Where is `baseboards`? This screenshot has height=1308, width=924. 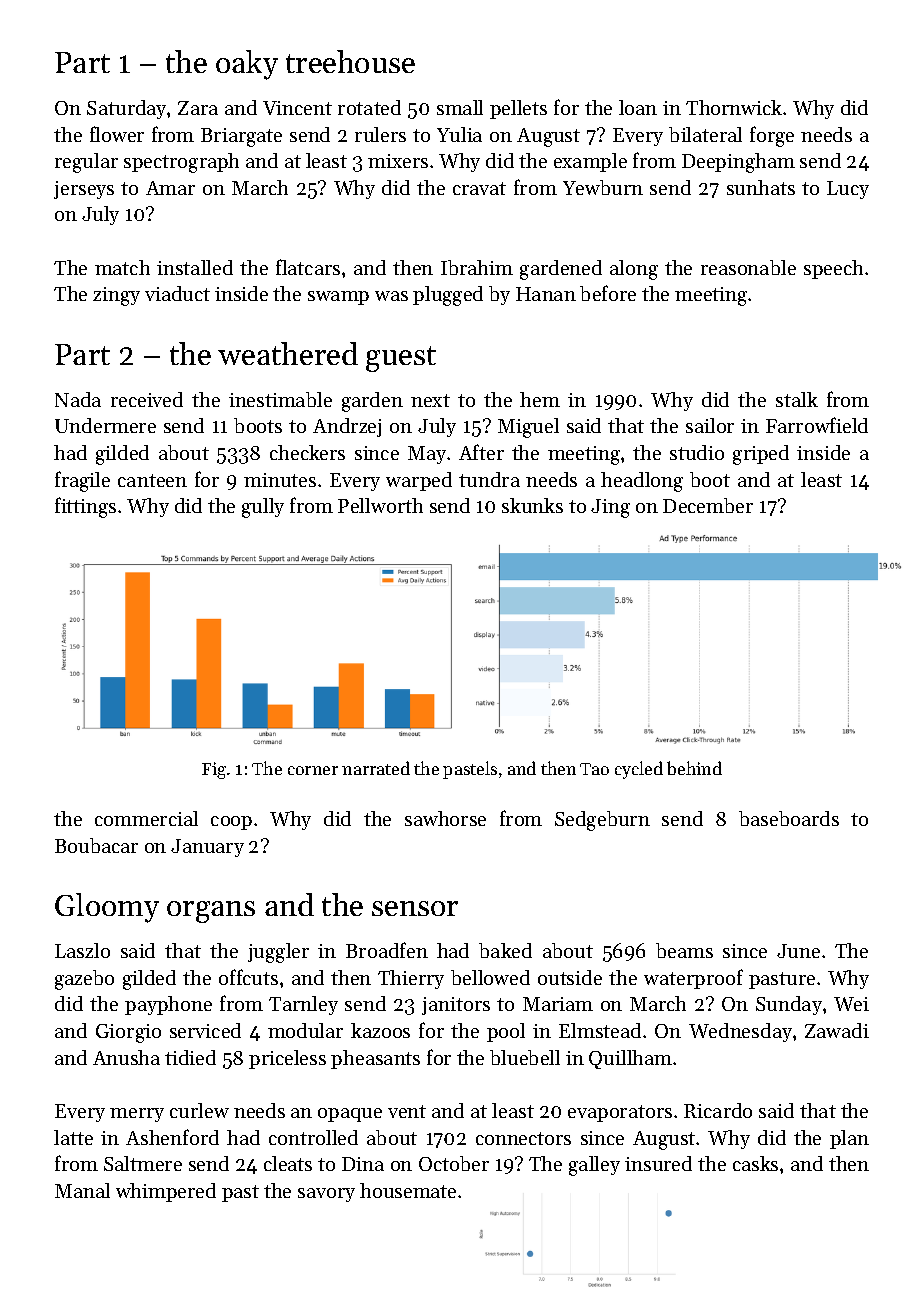
baseboards is located at coordinates (789, 818).
